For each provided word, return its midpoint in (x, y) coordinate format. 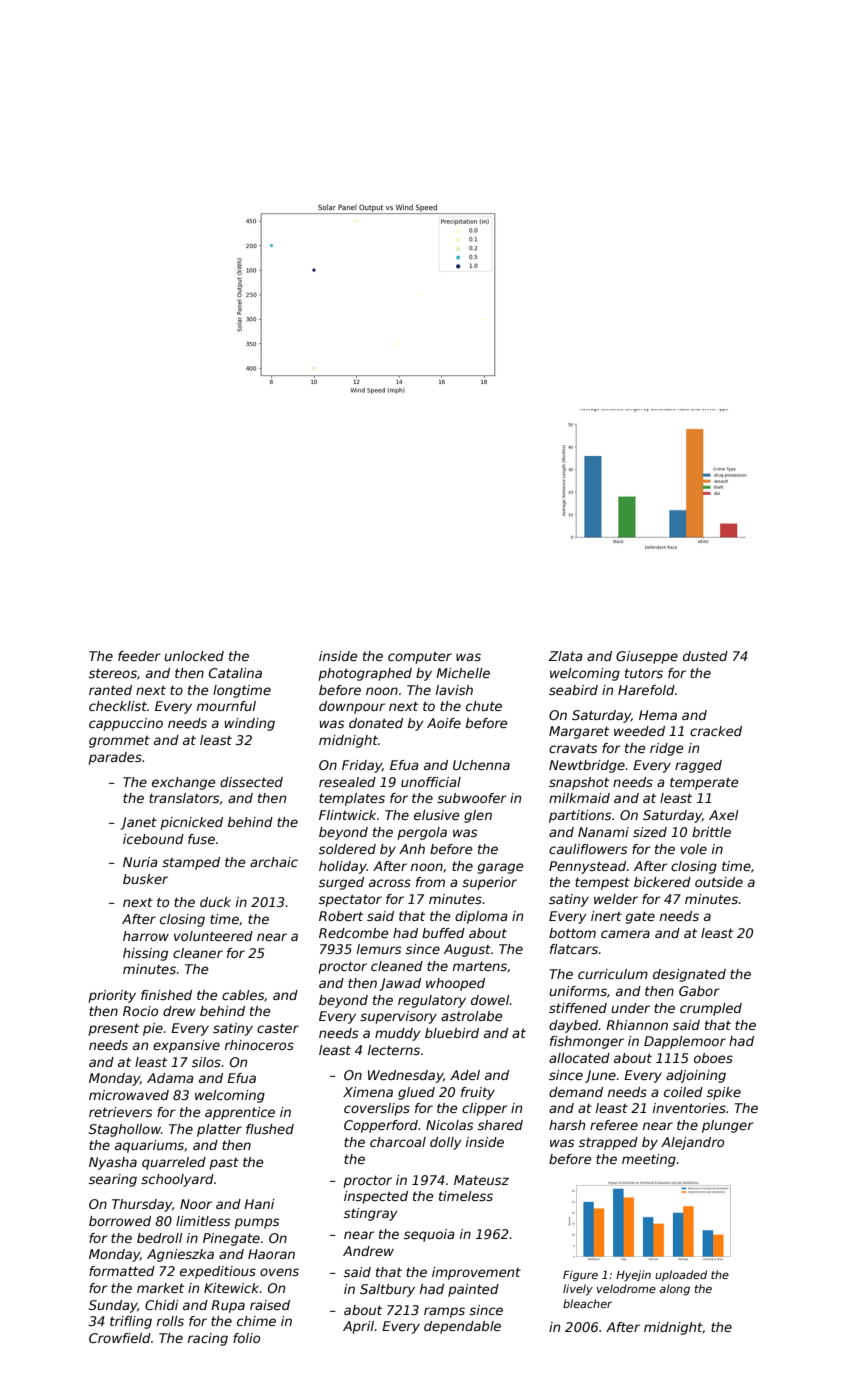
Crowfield (120, 1338)
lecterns (394, 1050)
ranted (110, 690)
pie (153, 1029)
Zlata (565, 656)
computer (420, 657)
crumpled (711, 1009)
